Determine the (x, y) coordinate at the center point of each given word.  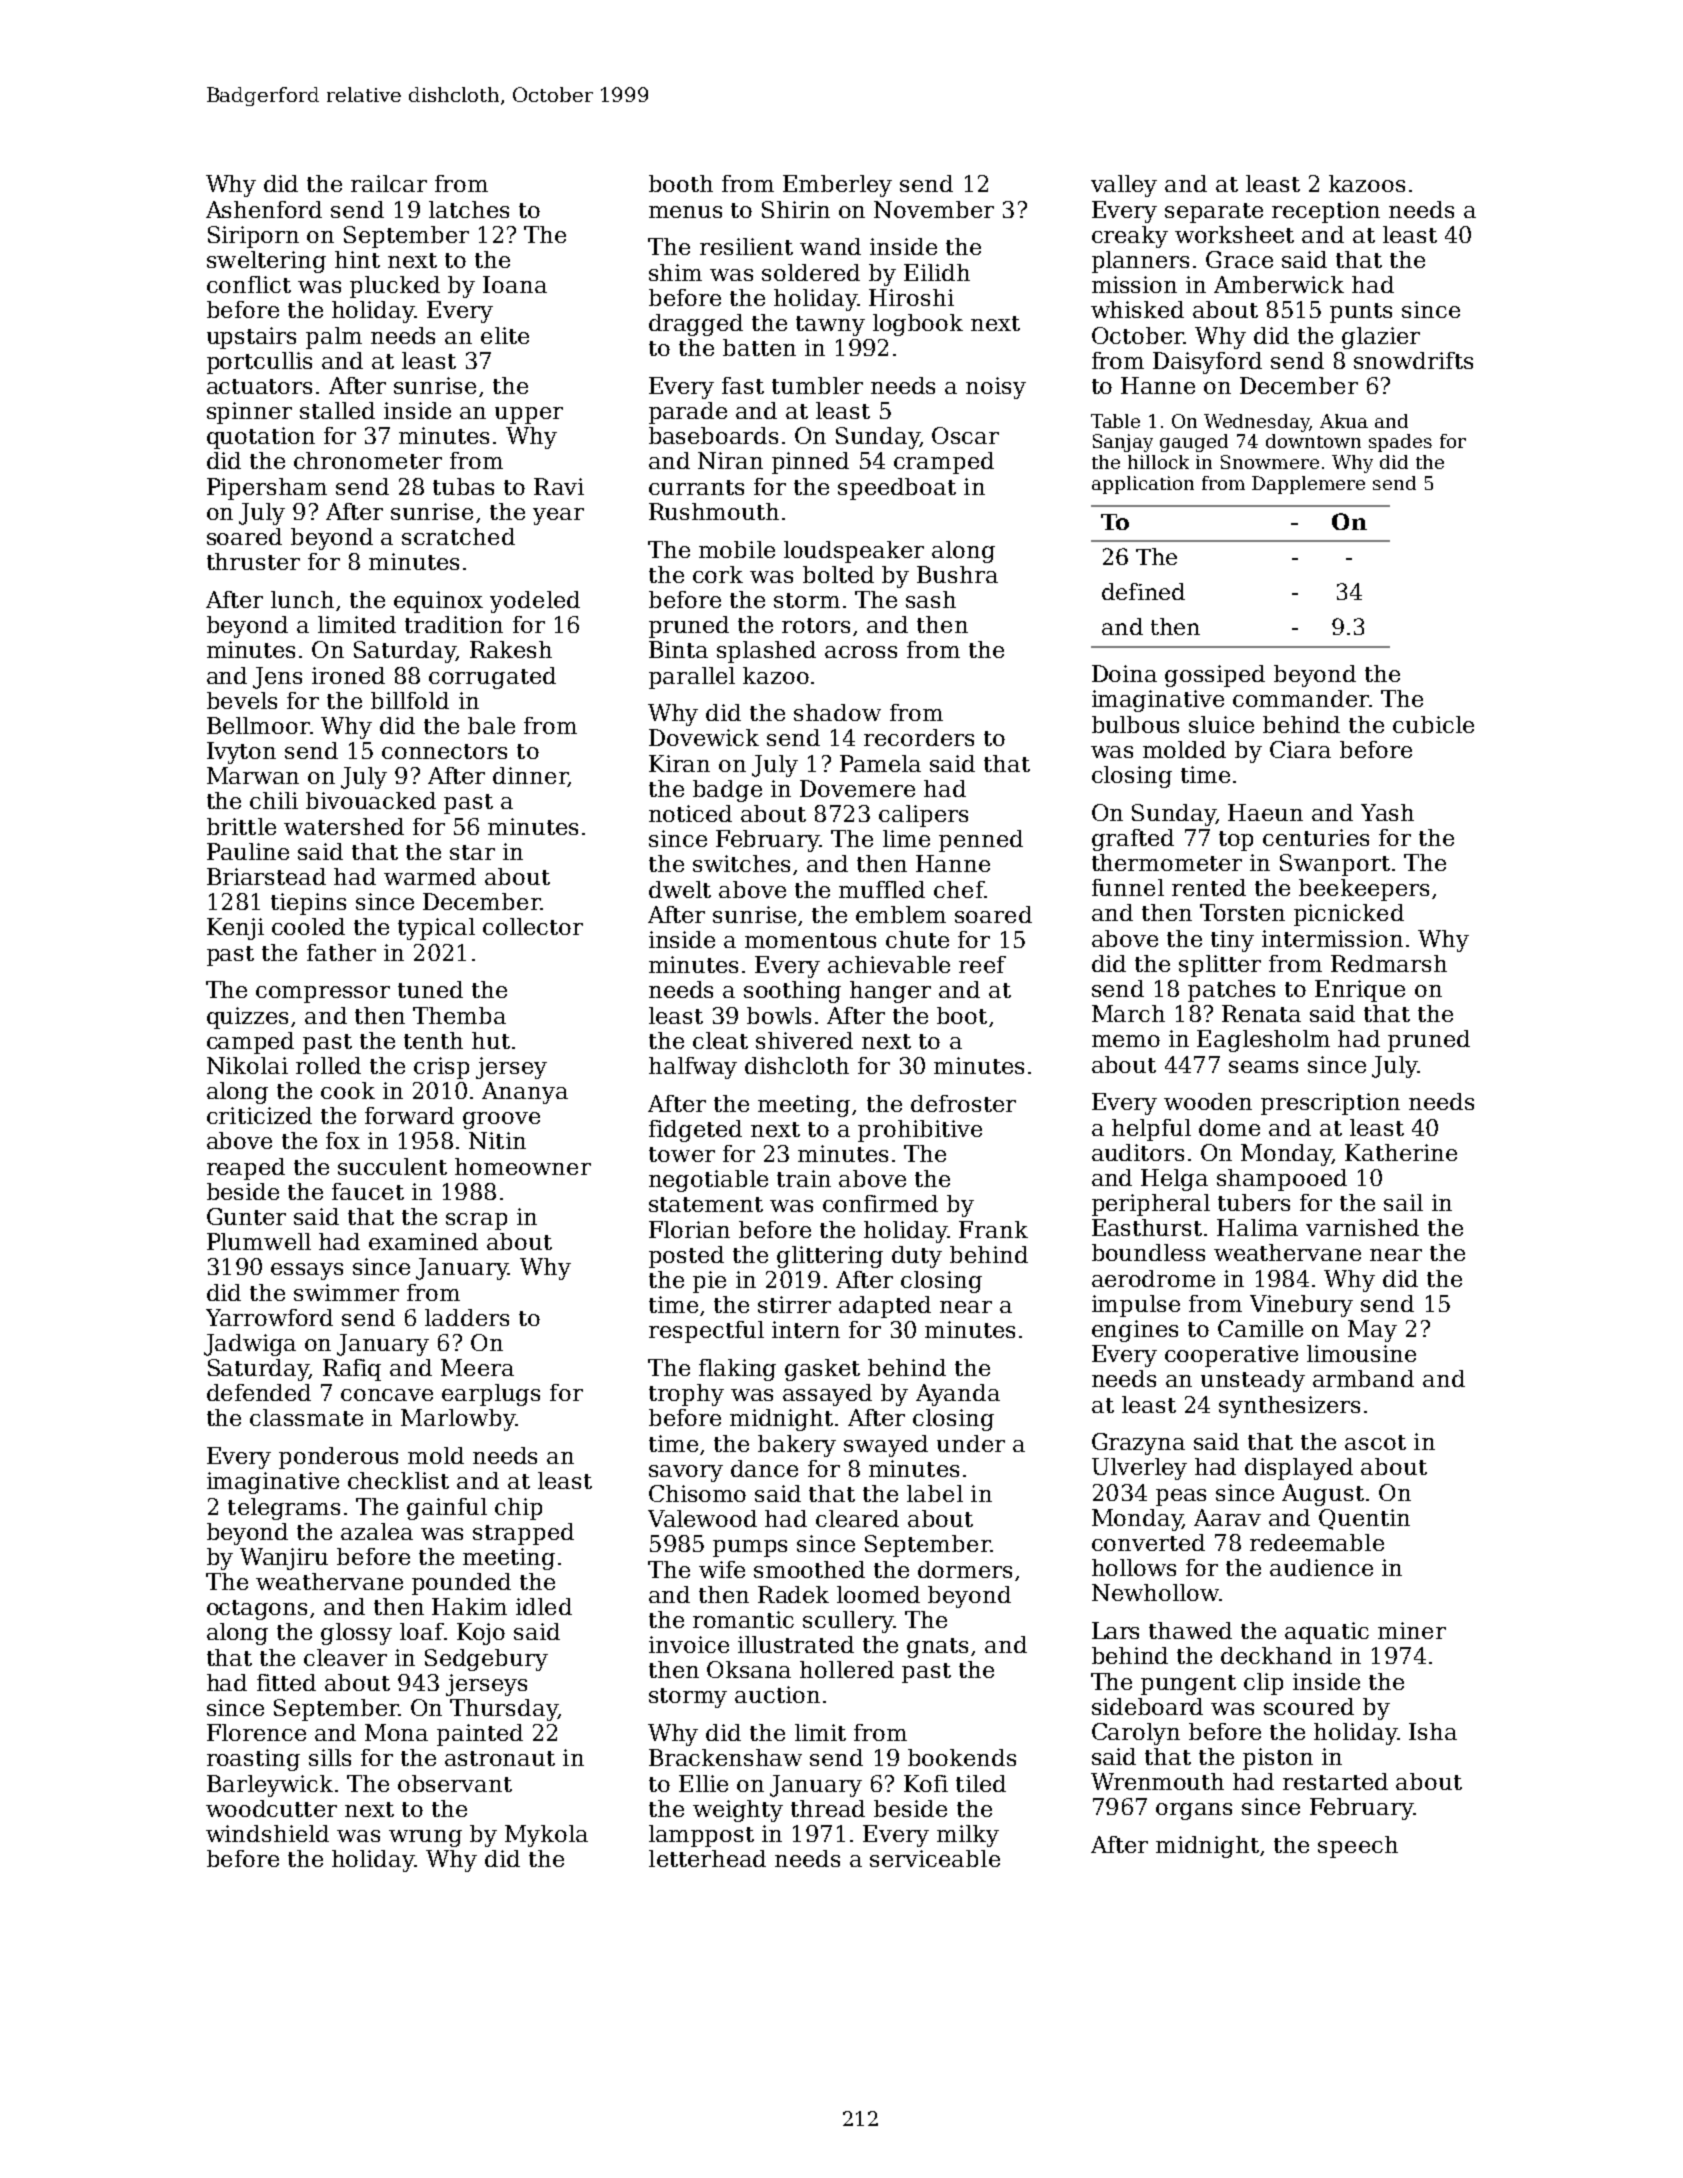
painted (480, 1735)
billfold (410, 700)
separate (1214, 213)
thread (828, 1808)
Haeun (1265, 812)
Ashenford (264, 209)
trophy (686, 1395)
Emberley (837, 186)
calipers (923, 816)
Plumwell (259, 1241)
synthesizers (1289, 1407)
